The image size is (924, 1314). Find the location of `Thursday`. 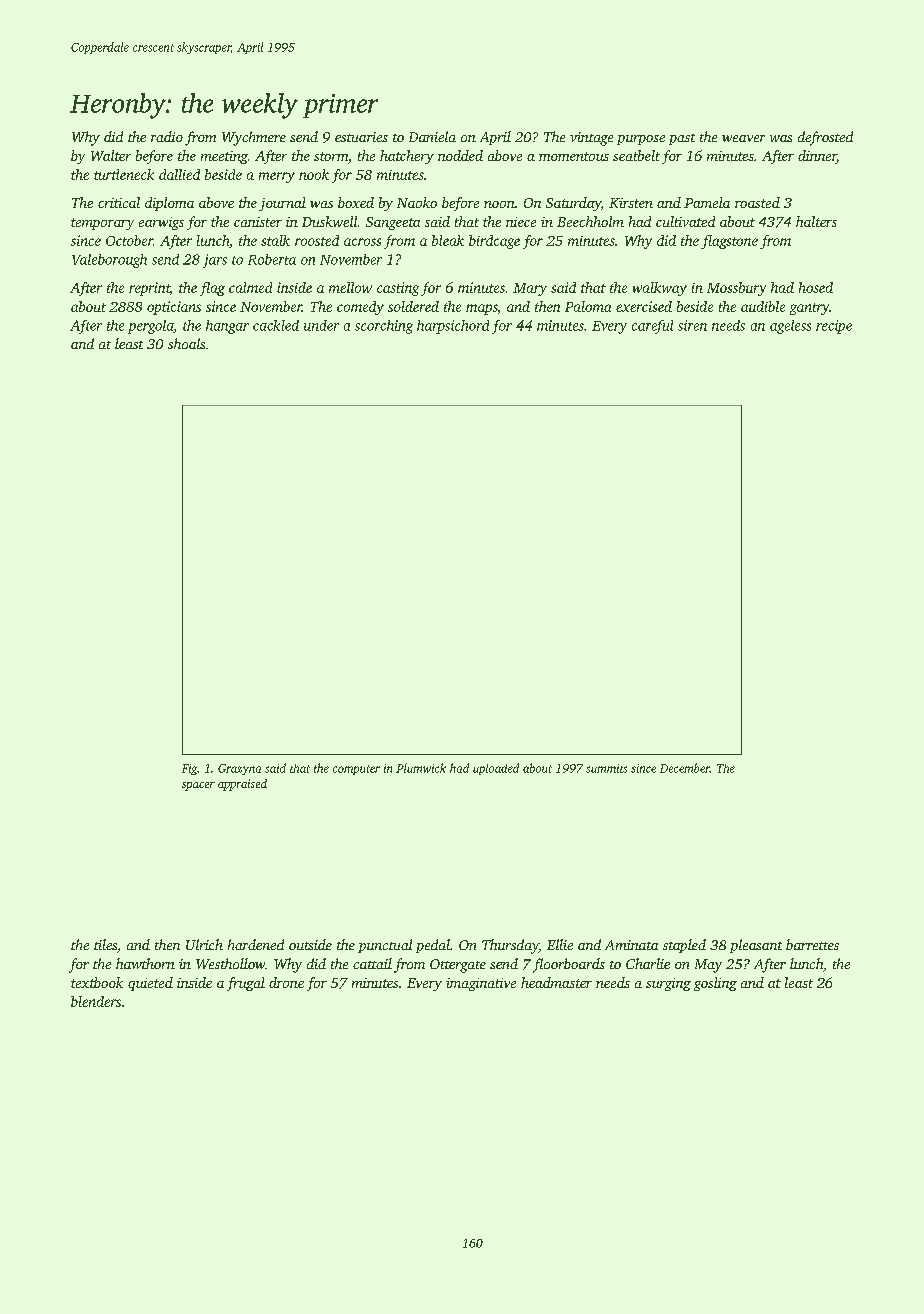

Thursday is located at coordinates (510, 946).
